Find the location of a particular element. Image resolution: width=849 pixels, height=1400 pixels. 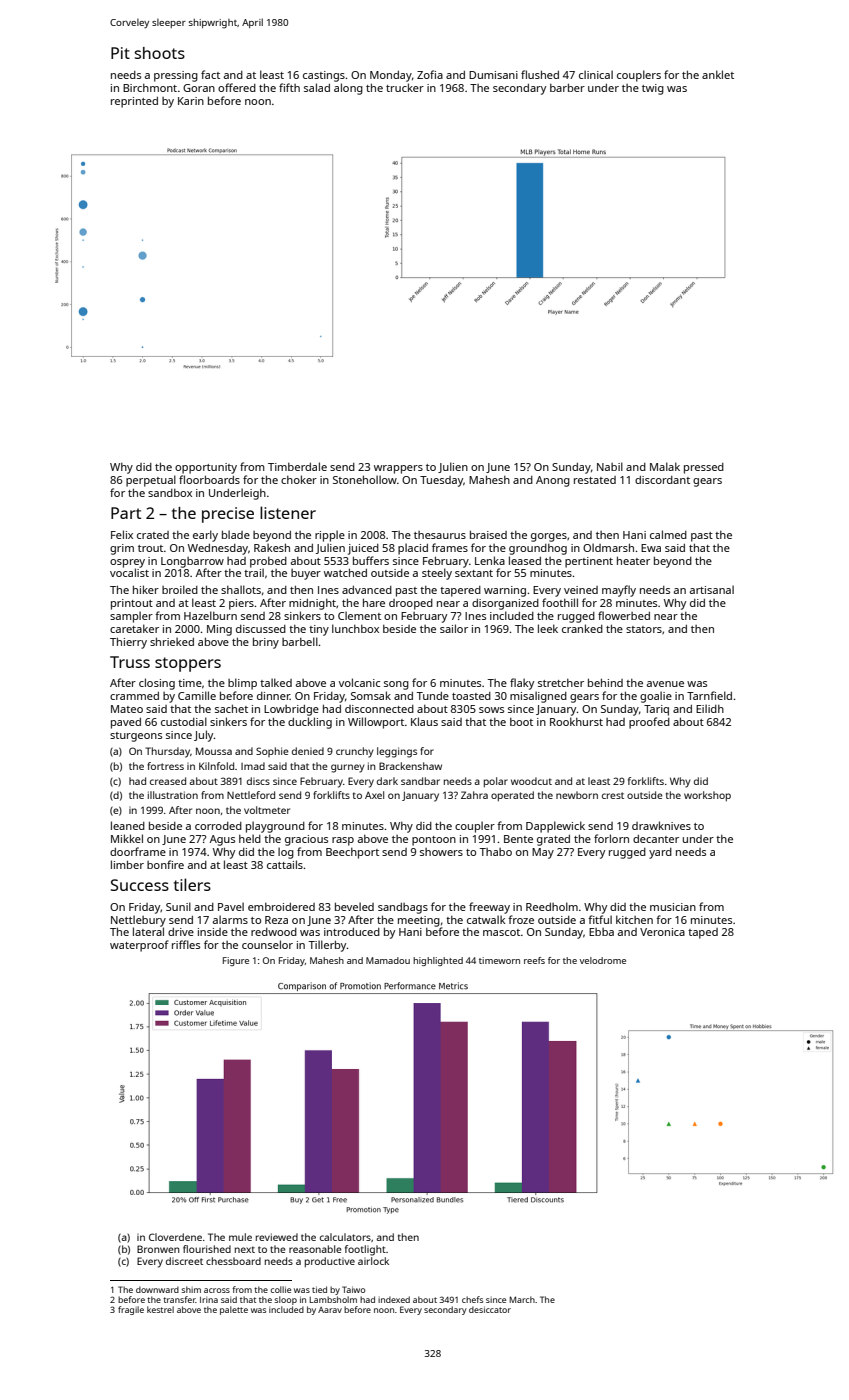

Karin is located at coordinates (191, 101).
